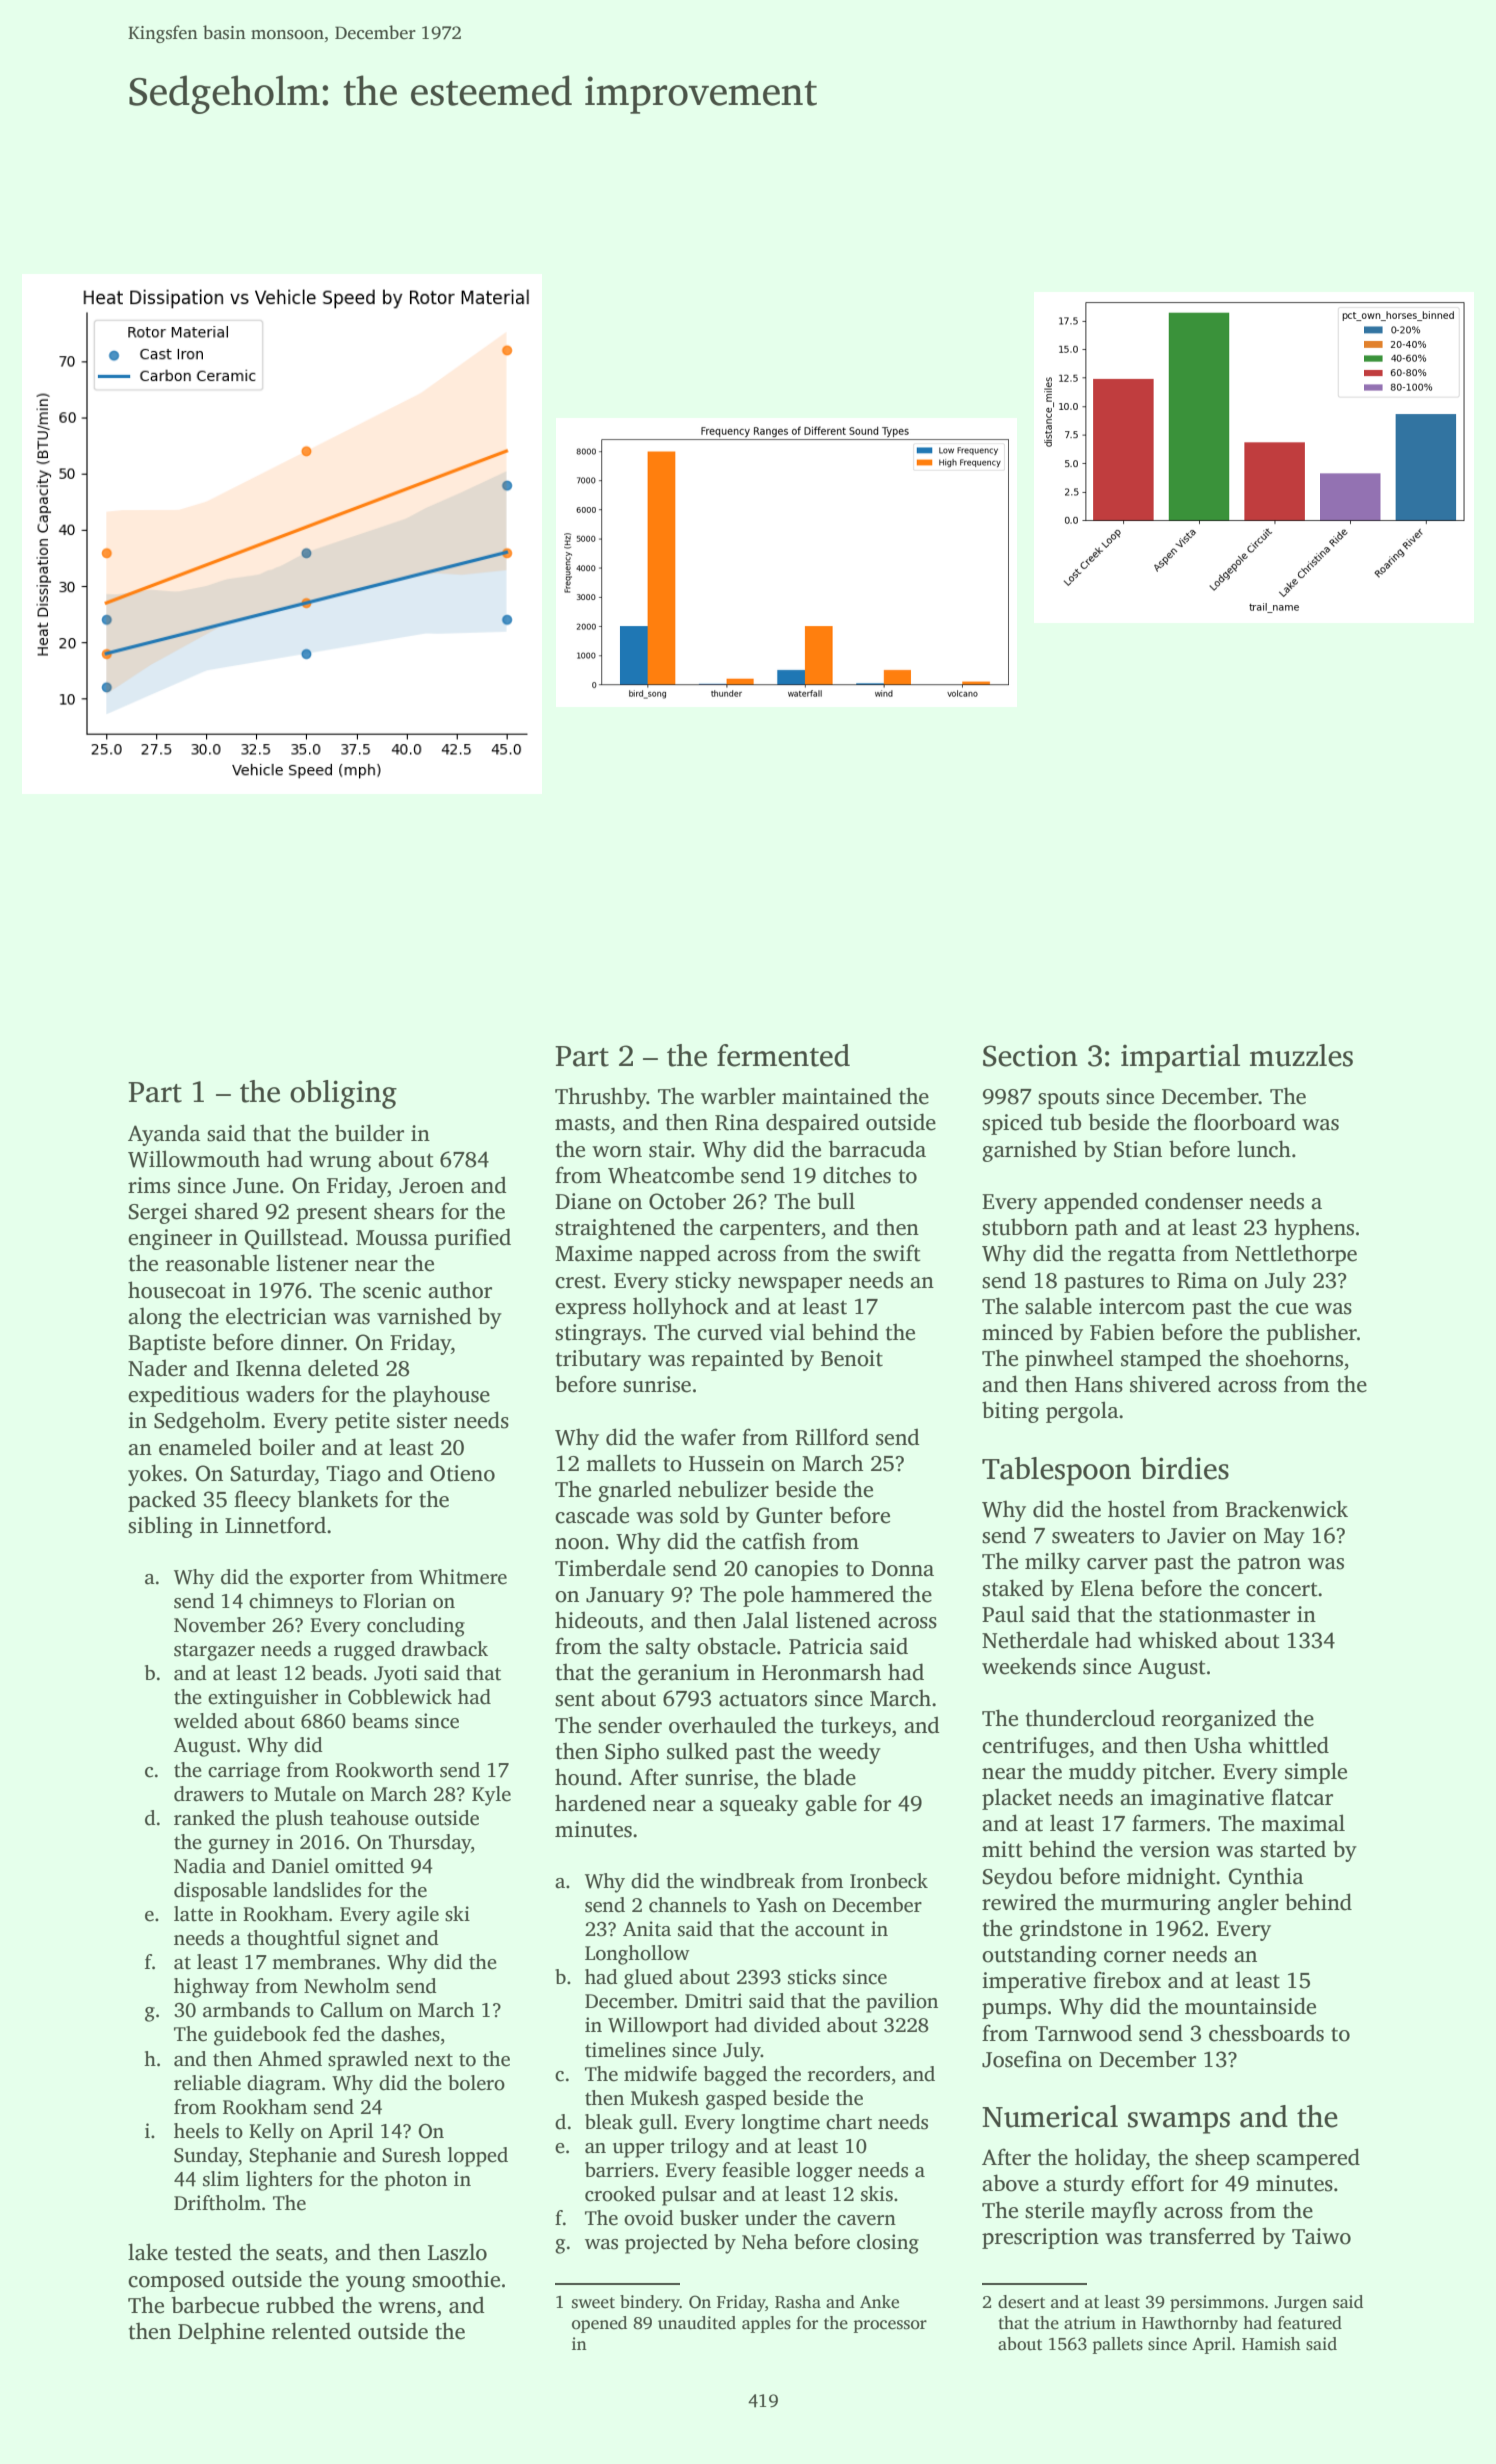 This screenshot has width=1496, height=2464. I want to click on guidebook, so click(260, 2036).
